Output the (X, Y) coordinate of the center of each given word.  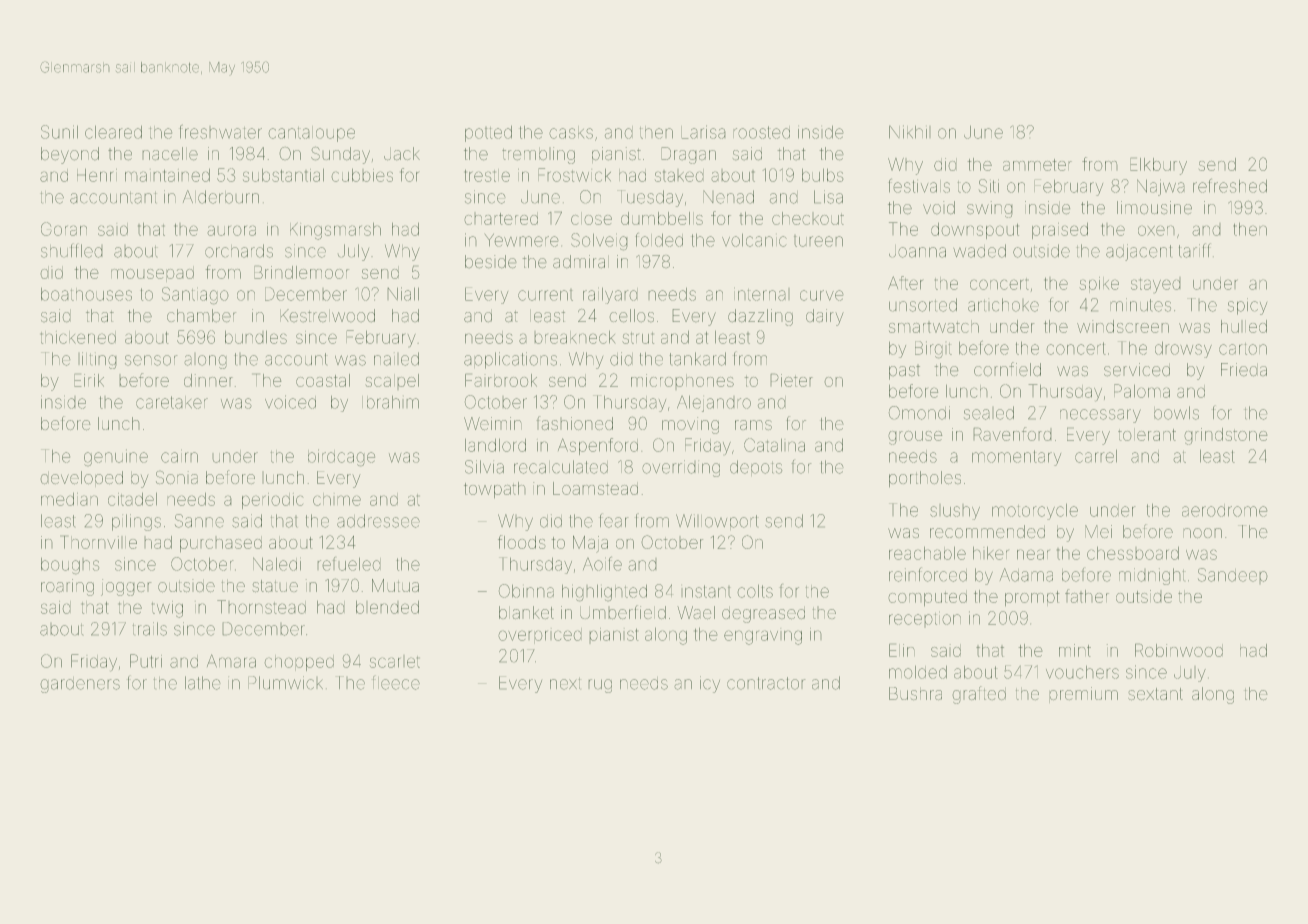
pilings (136, 522)
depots (756, 467)
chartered (501, 219)
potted (488, 134)
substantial (283, 175)
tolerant (1147, 435)
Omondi (919, 413)
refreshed (1230, 186)
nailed (396, 359)
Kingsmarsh (335, 231)
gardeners (80, 686)
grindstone (1226, 436)
